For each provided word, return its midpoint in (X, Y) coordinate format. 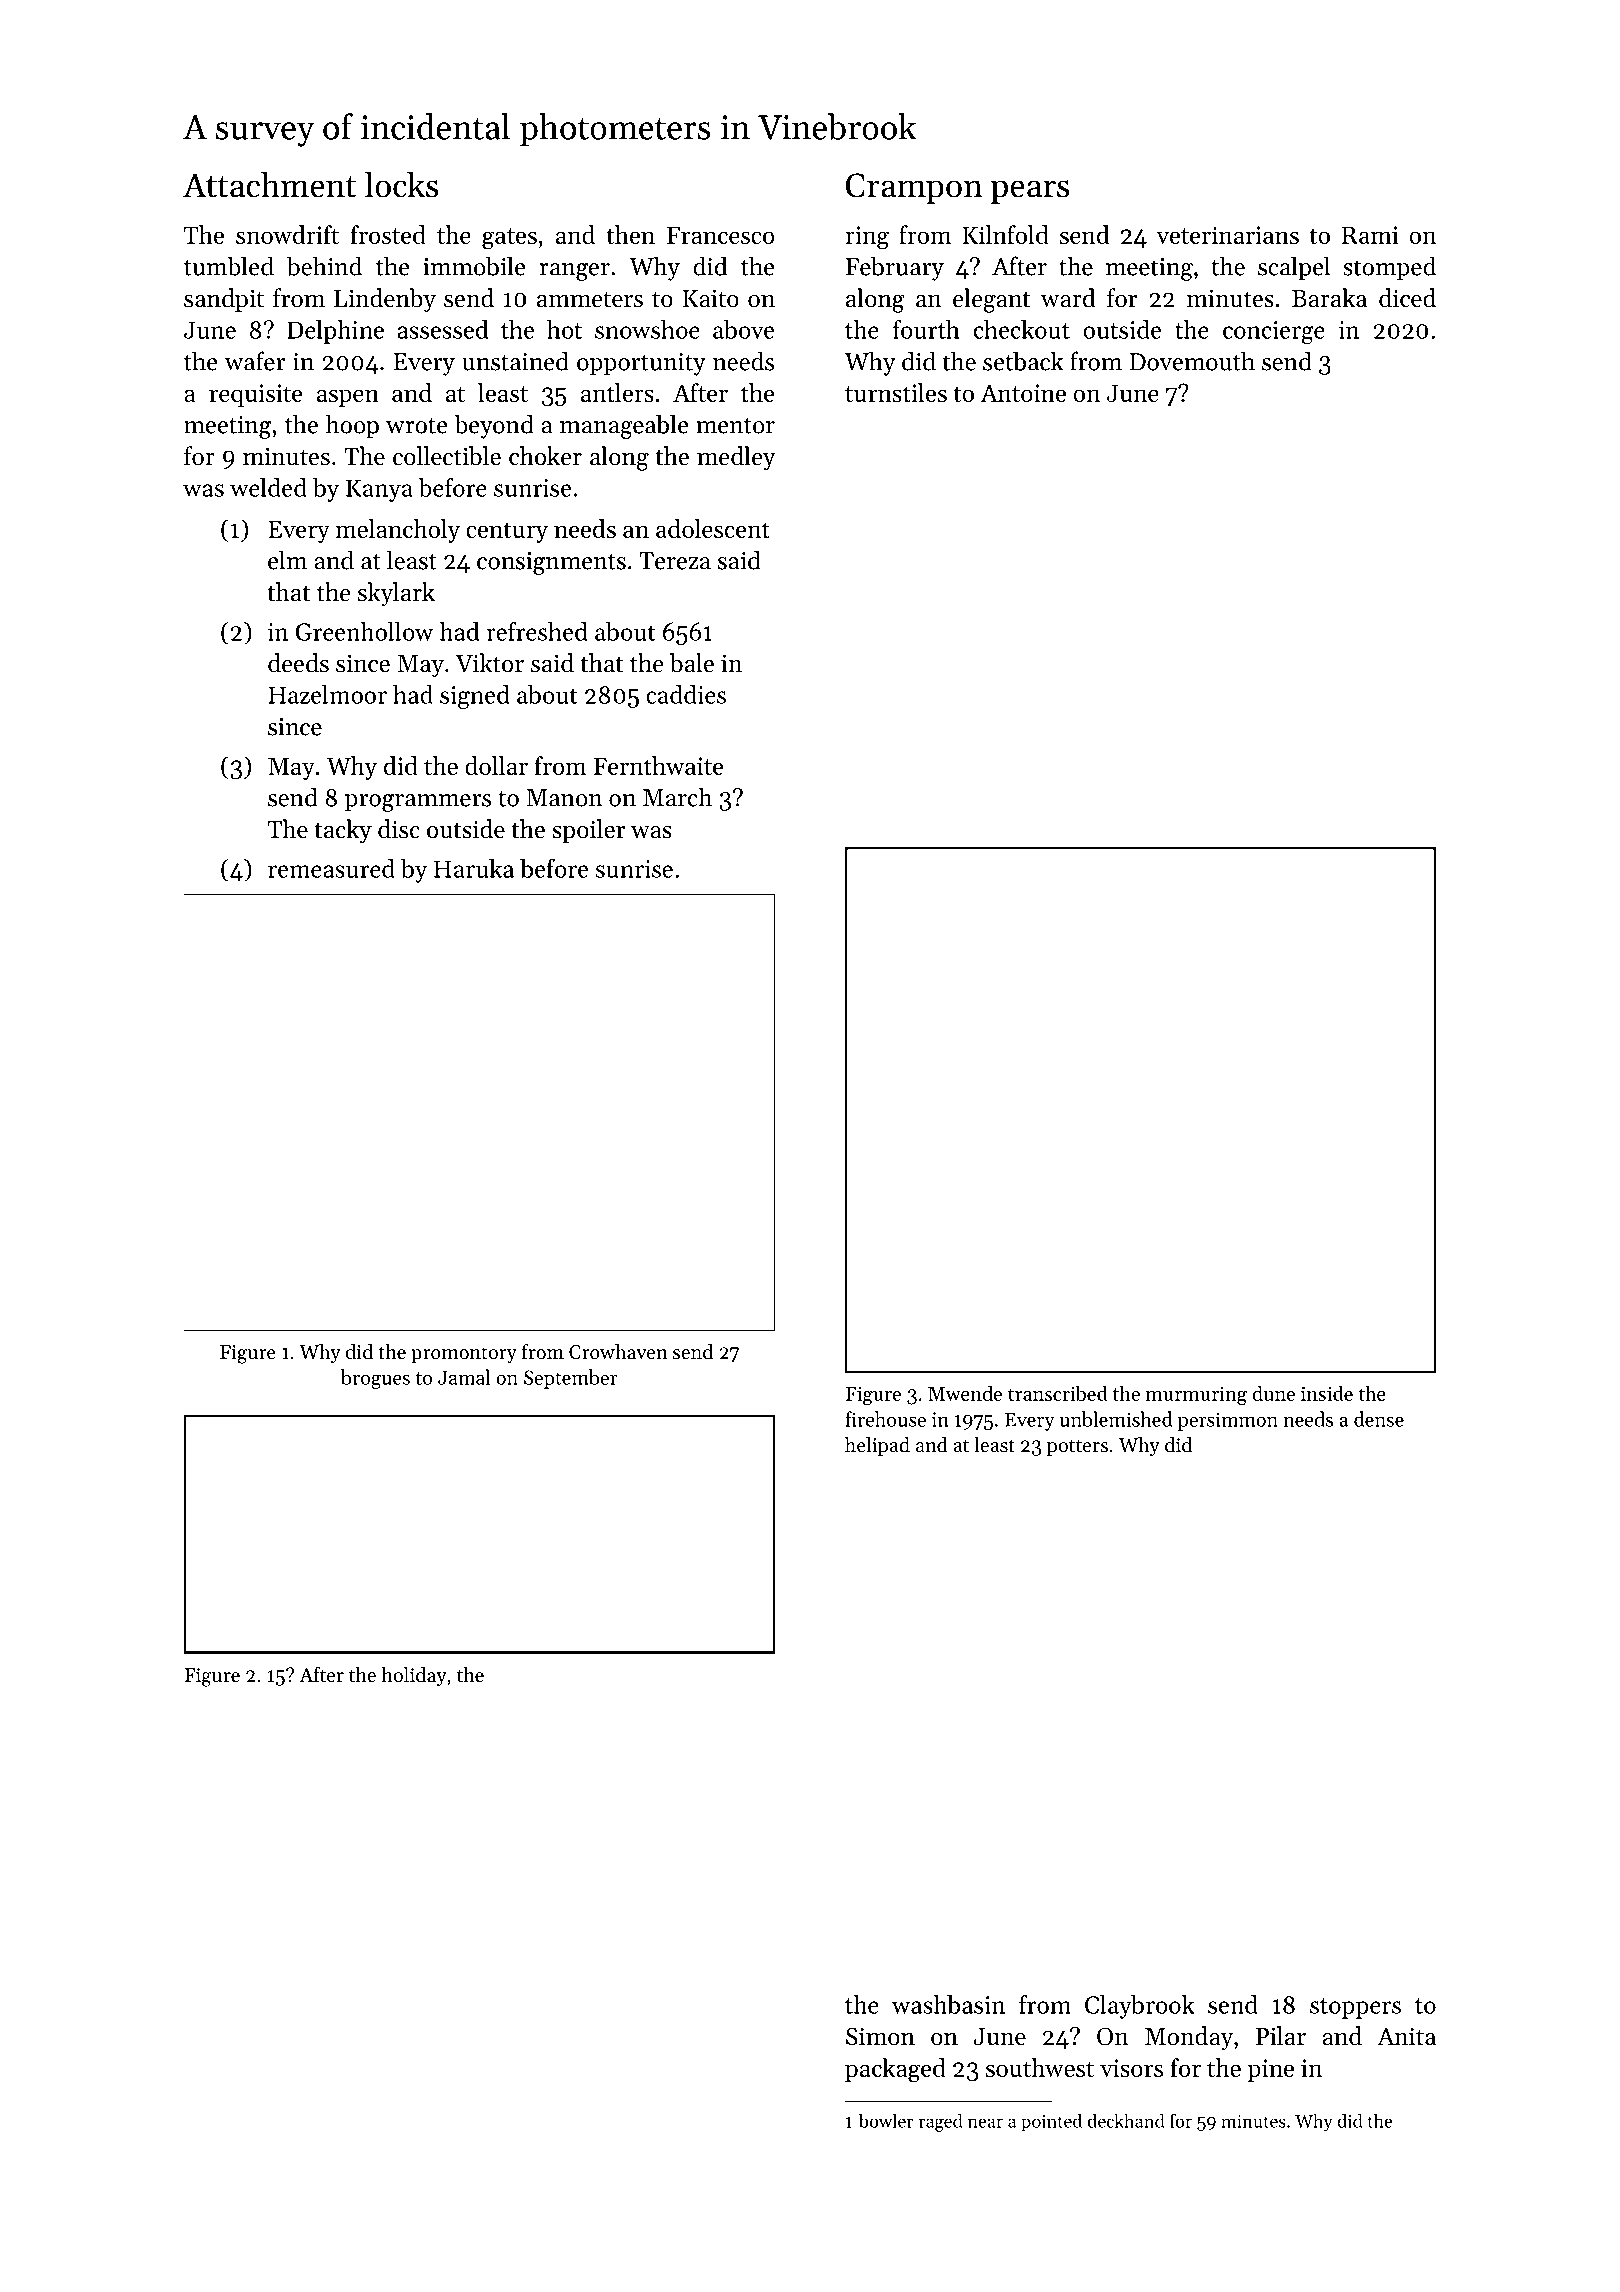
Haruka (474, 868)
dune (1273, 1393)
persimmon (1227, 1421)
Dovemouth (1192, 361)
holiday (414, 1677)
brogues (375, 1379)
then (630, 234)
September (571, 1379)
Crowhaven (618, 1352)
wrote (417, 426)
